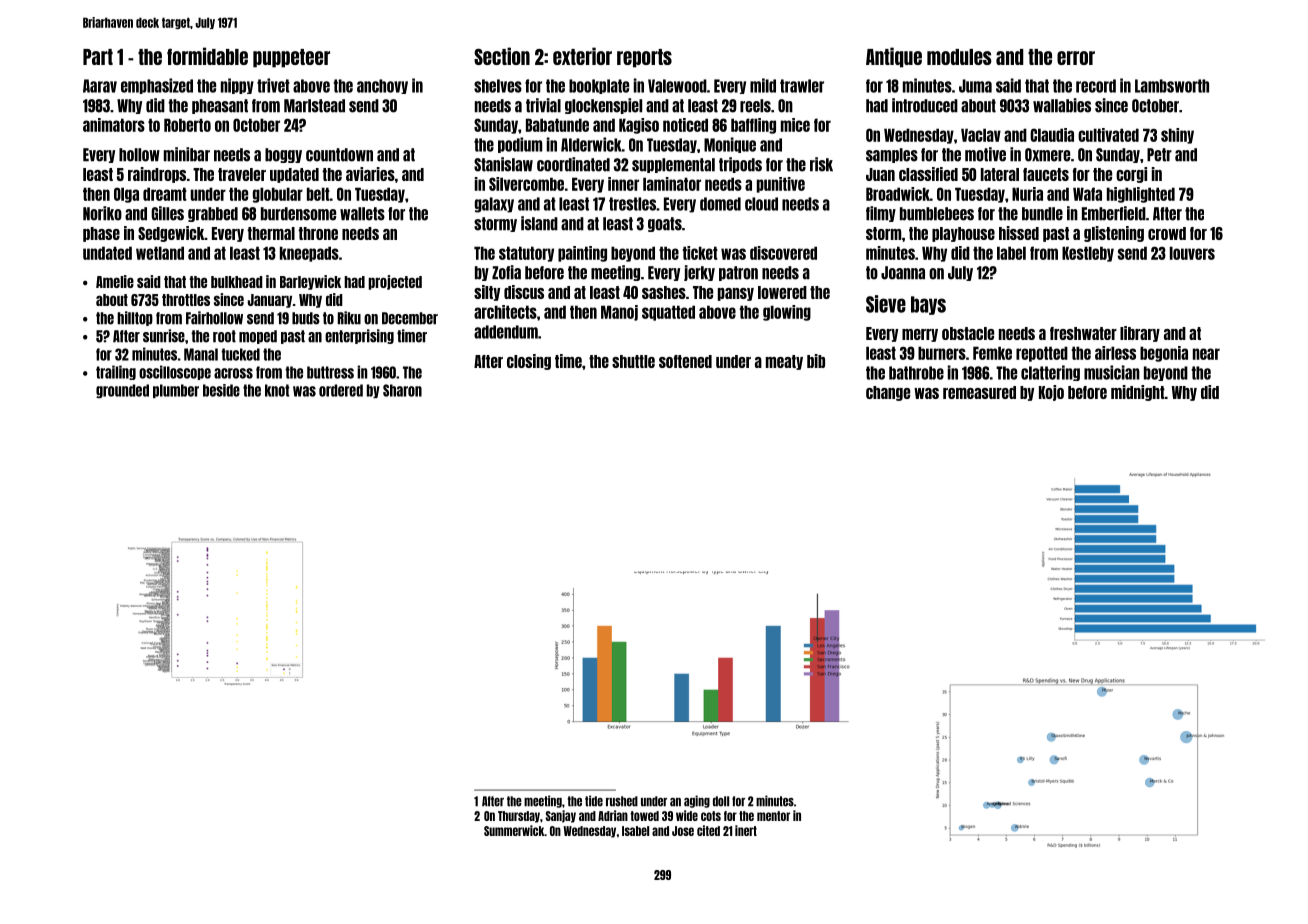 Image resolution: width=1308 pixels, height=924 pixels. I want to click on change, so click(888, 393).
